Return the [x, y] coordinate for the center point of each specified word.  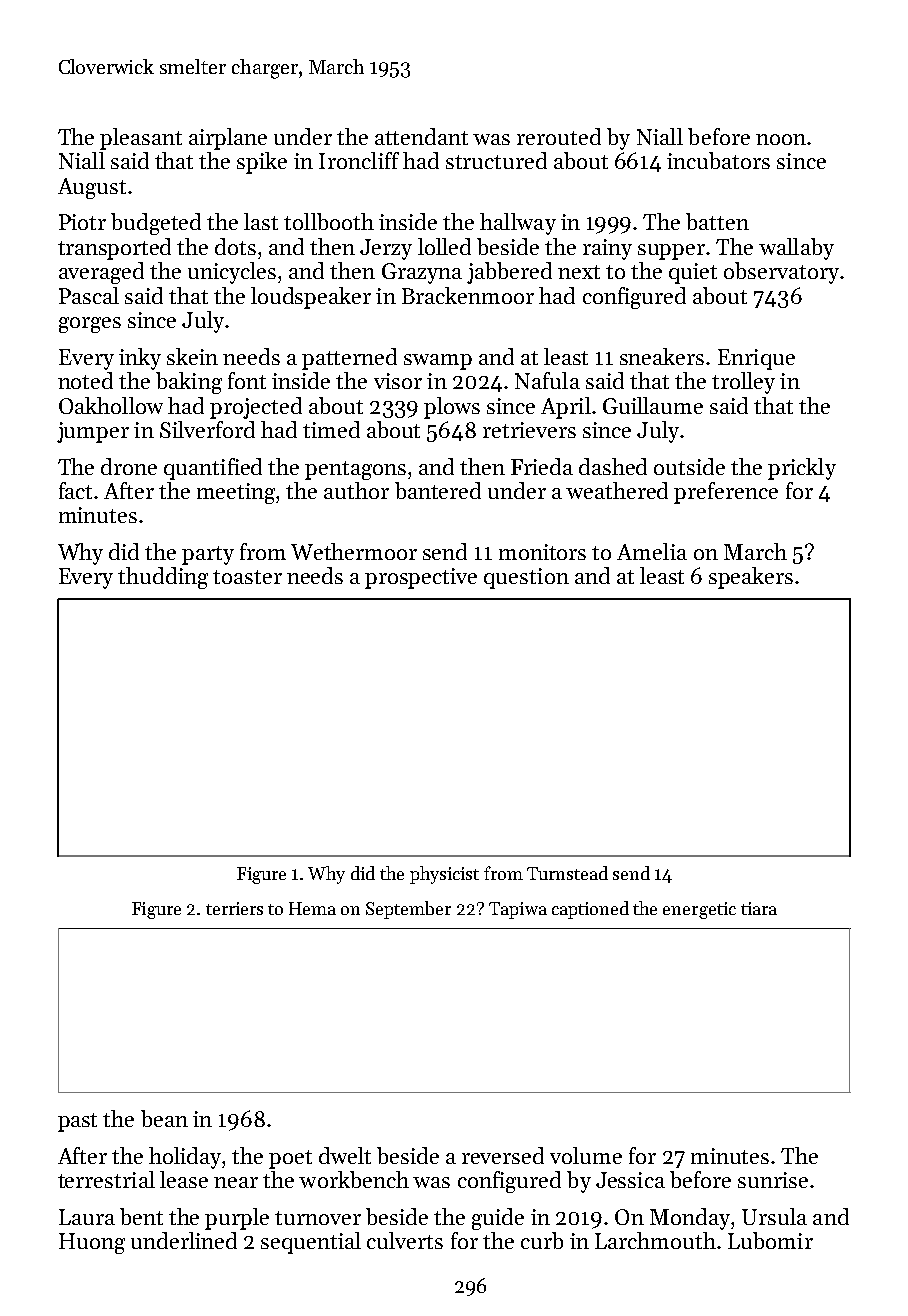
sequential [311, 1243]
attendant [421, 136]
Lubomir [770, 1240]
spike [262, 163]
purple [237, 1219]
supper [671, 252]
